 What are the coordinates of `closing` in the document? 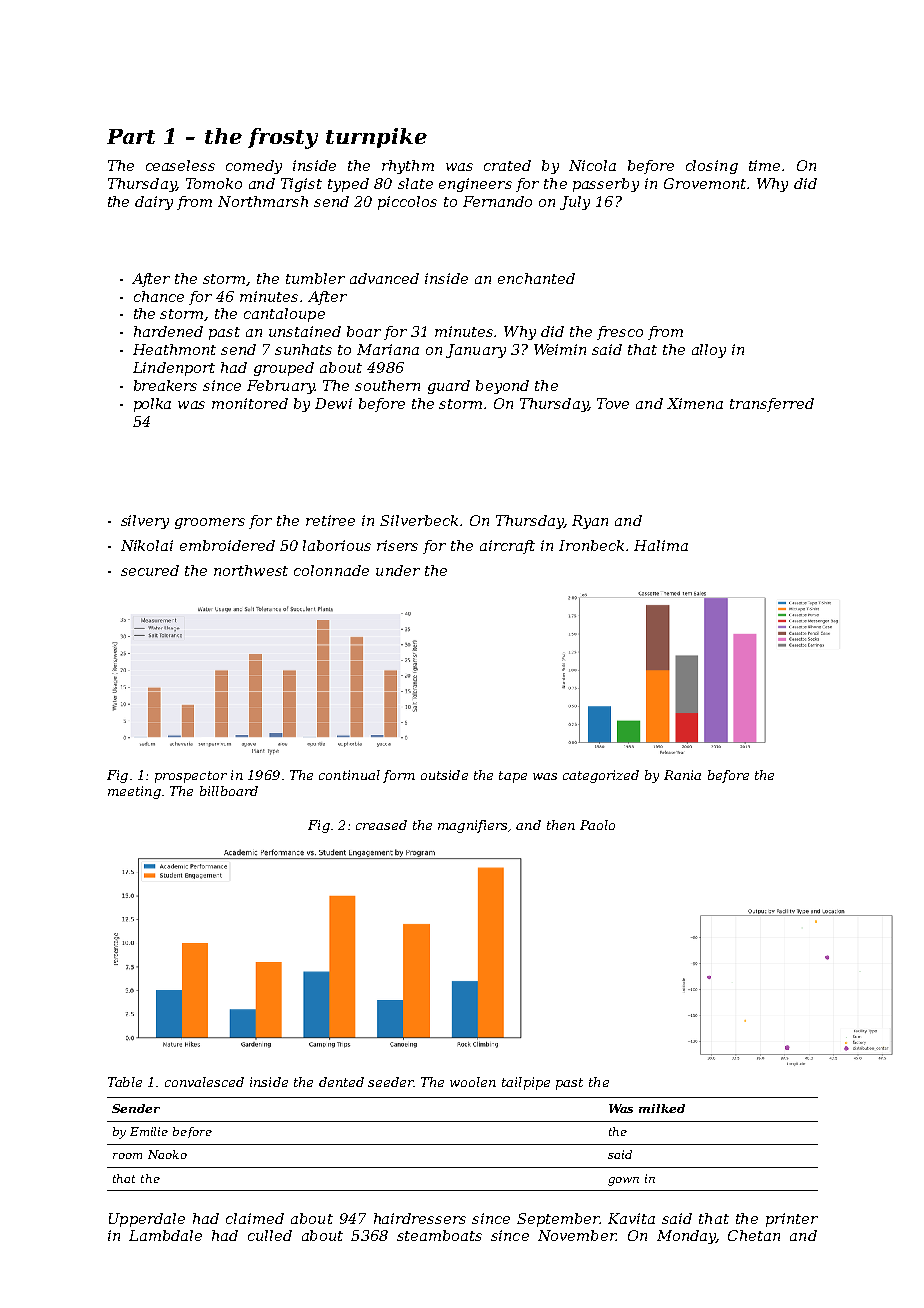 It's located at (712, 167).
